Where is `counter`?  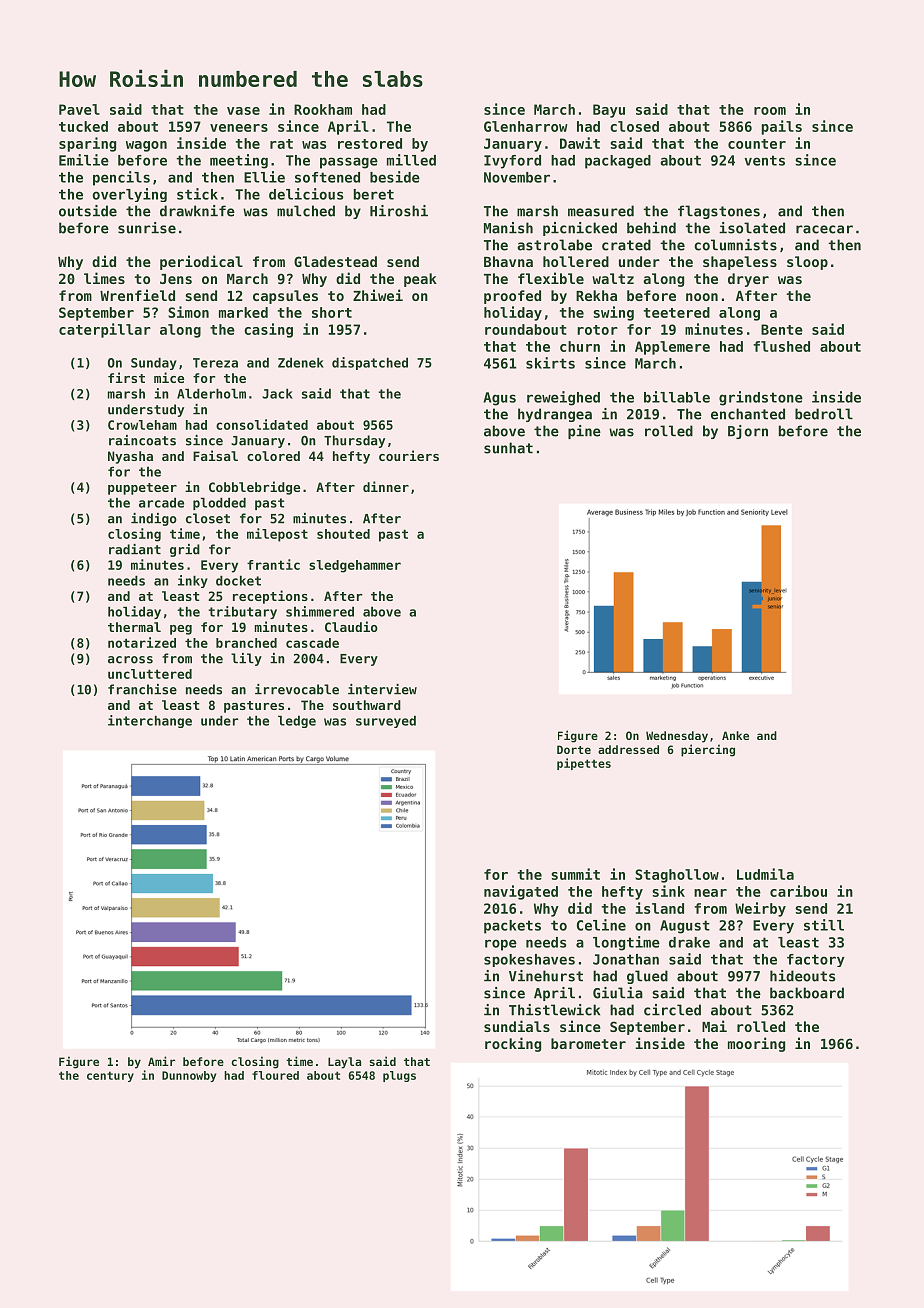
counter is located at coordinates (757, 144).
